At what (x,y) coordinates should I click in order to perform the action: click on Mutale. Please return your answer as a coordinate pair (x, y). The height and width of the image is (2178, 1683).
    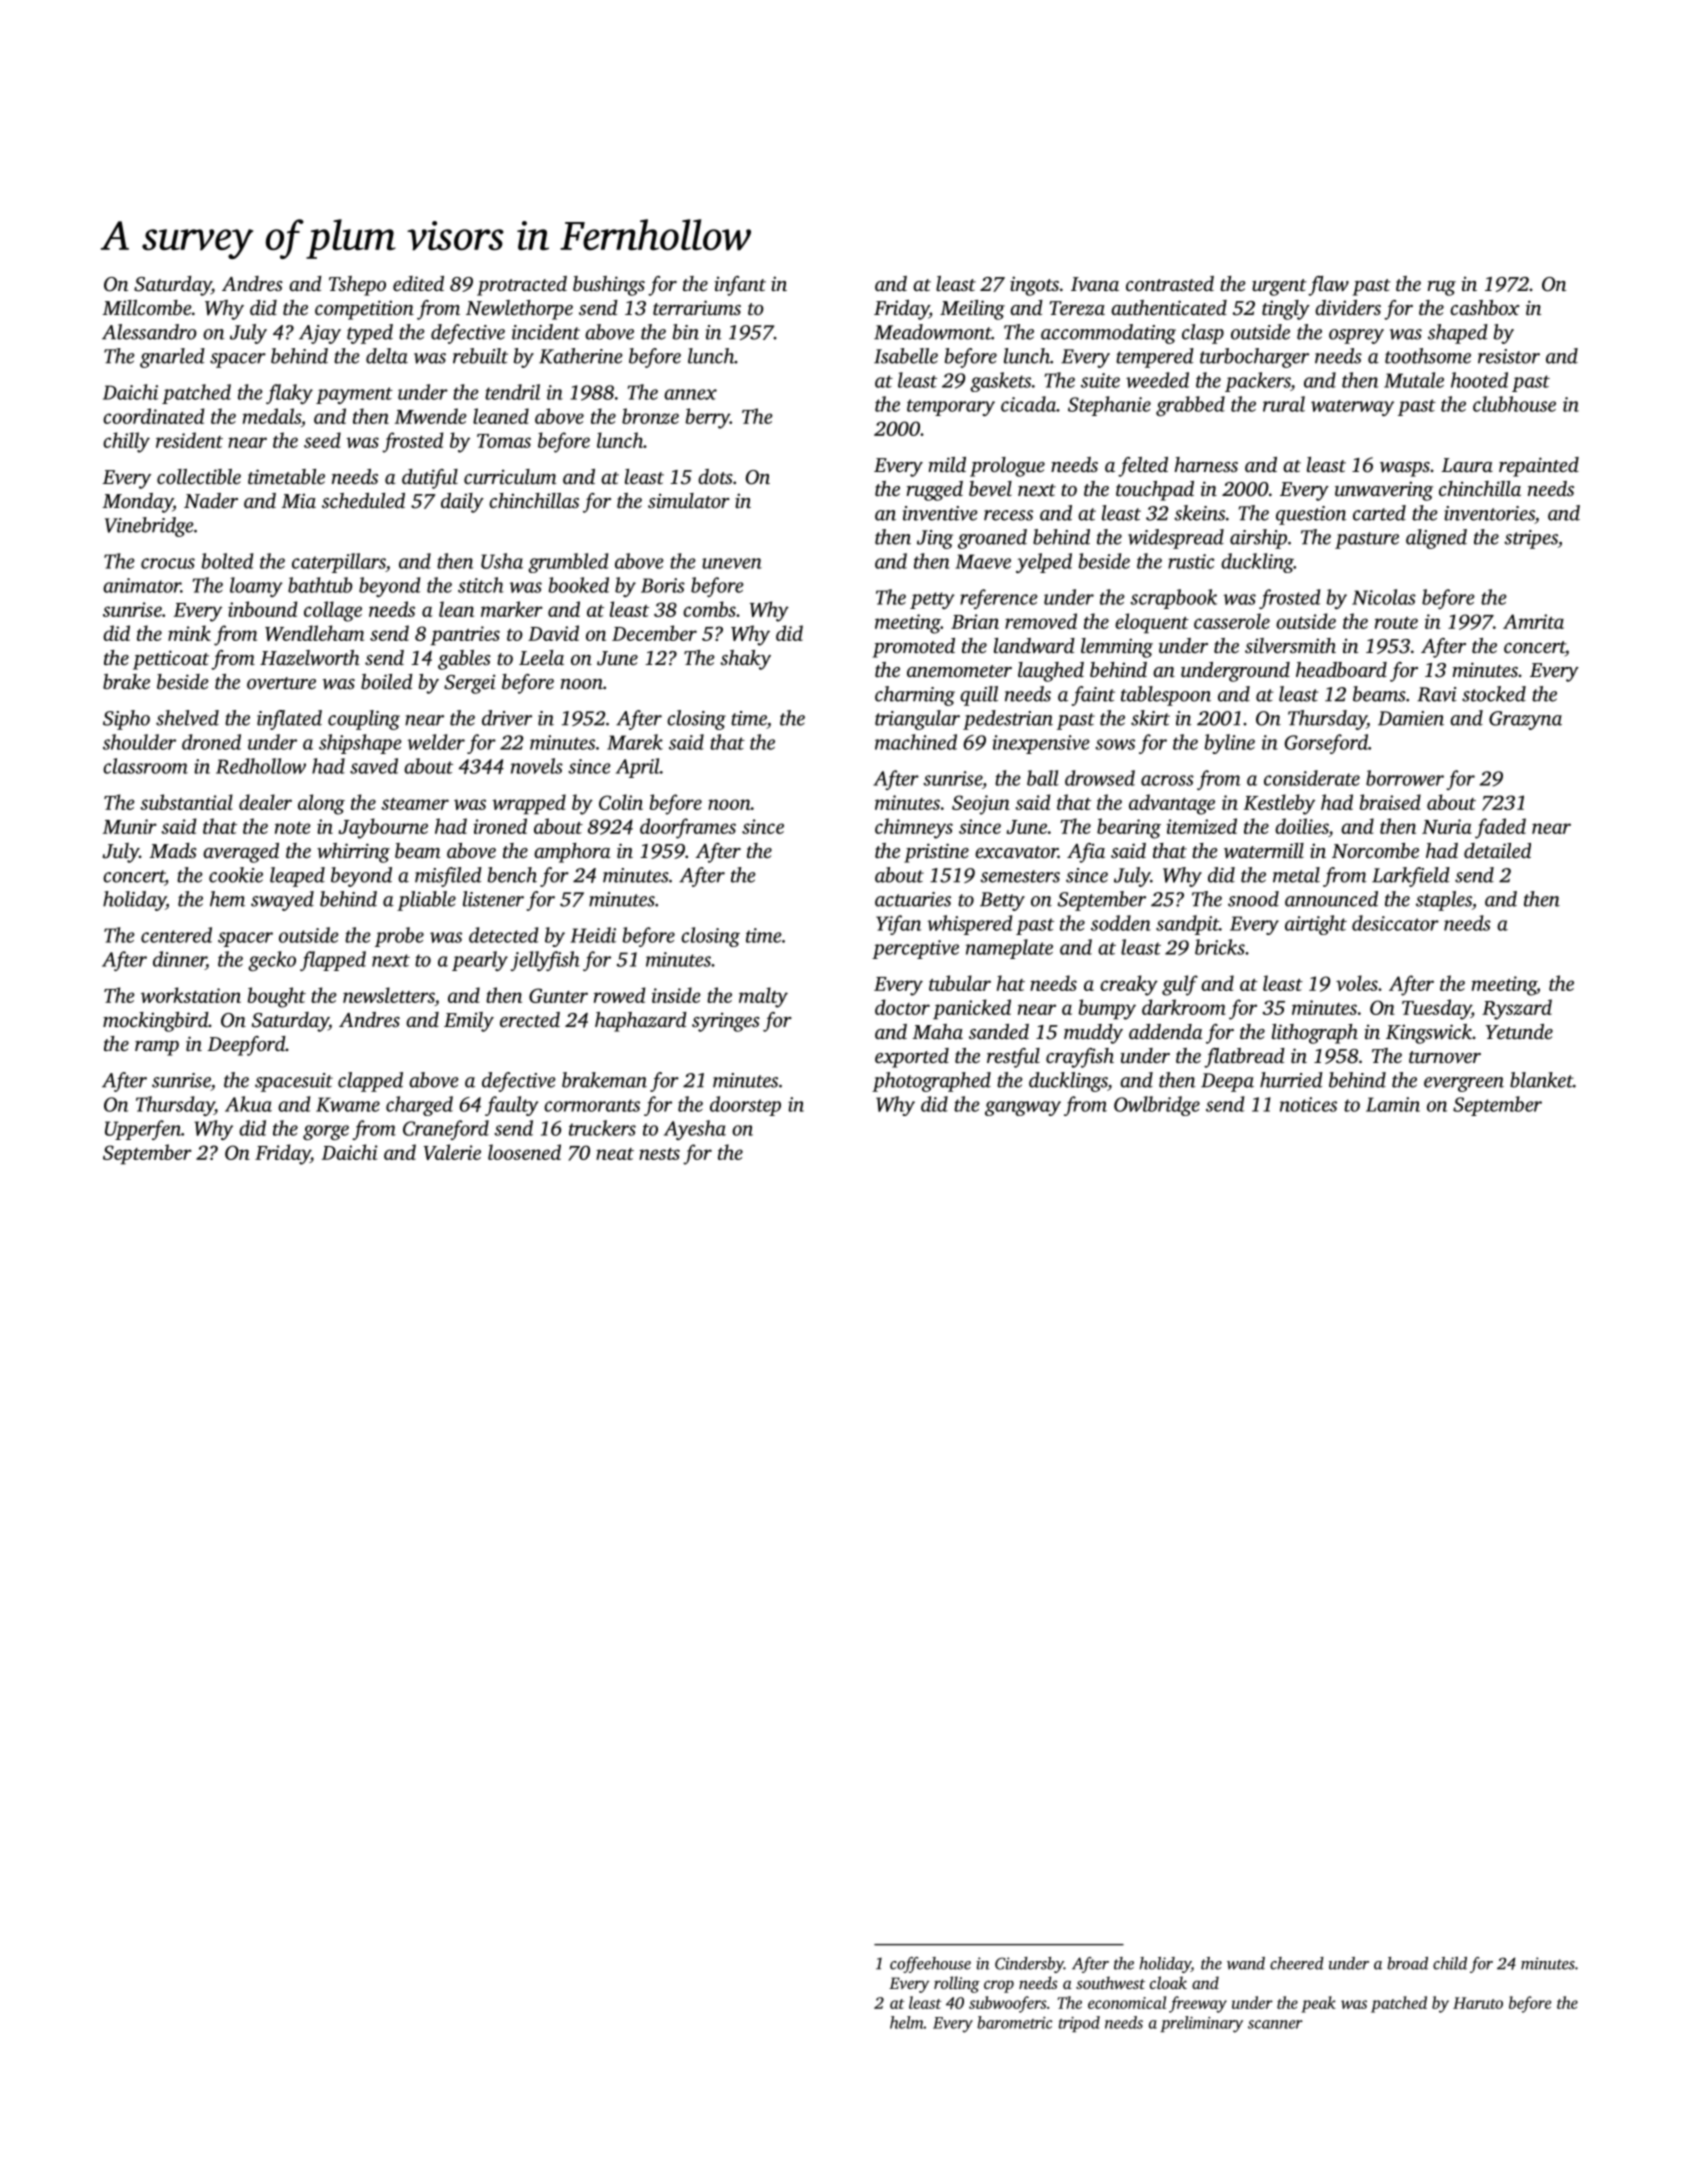
    Looking at the image, I should click on (1414, 380).
